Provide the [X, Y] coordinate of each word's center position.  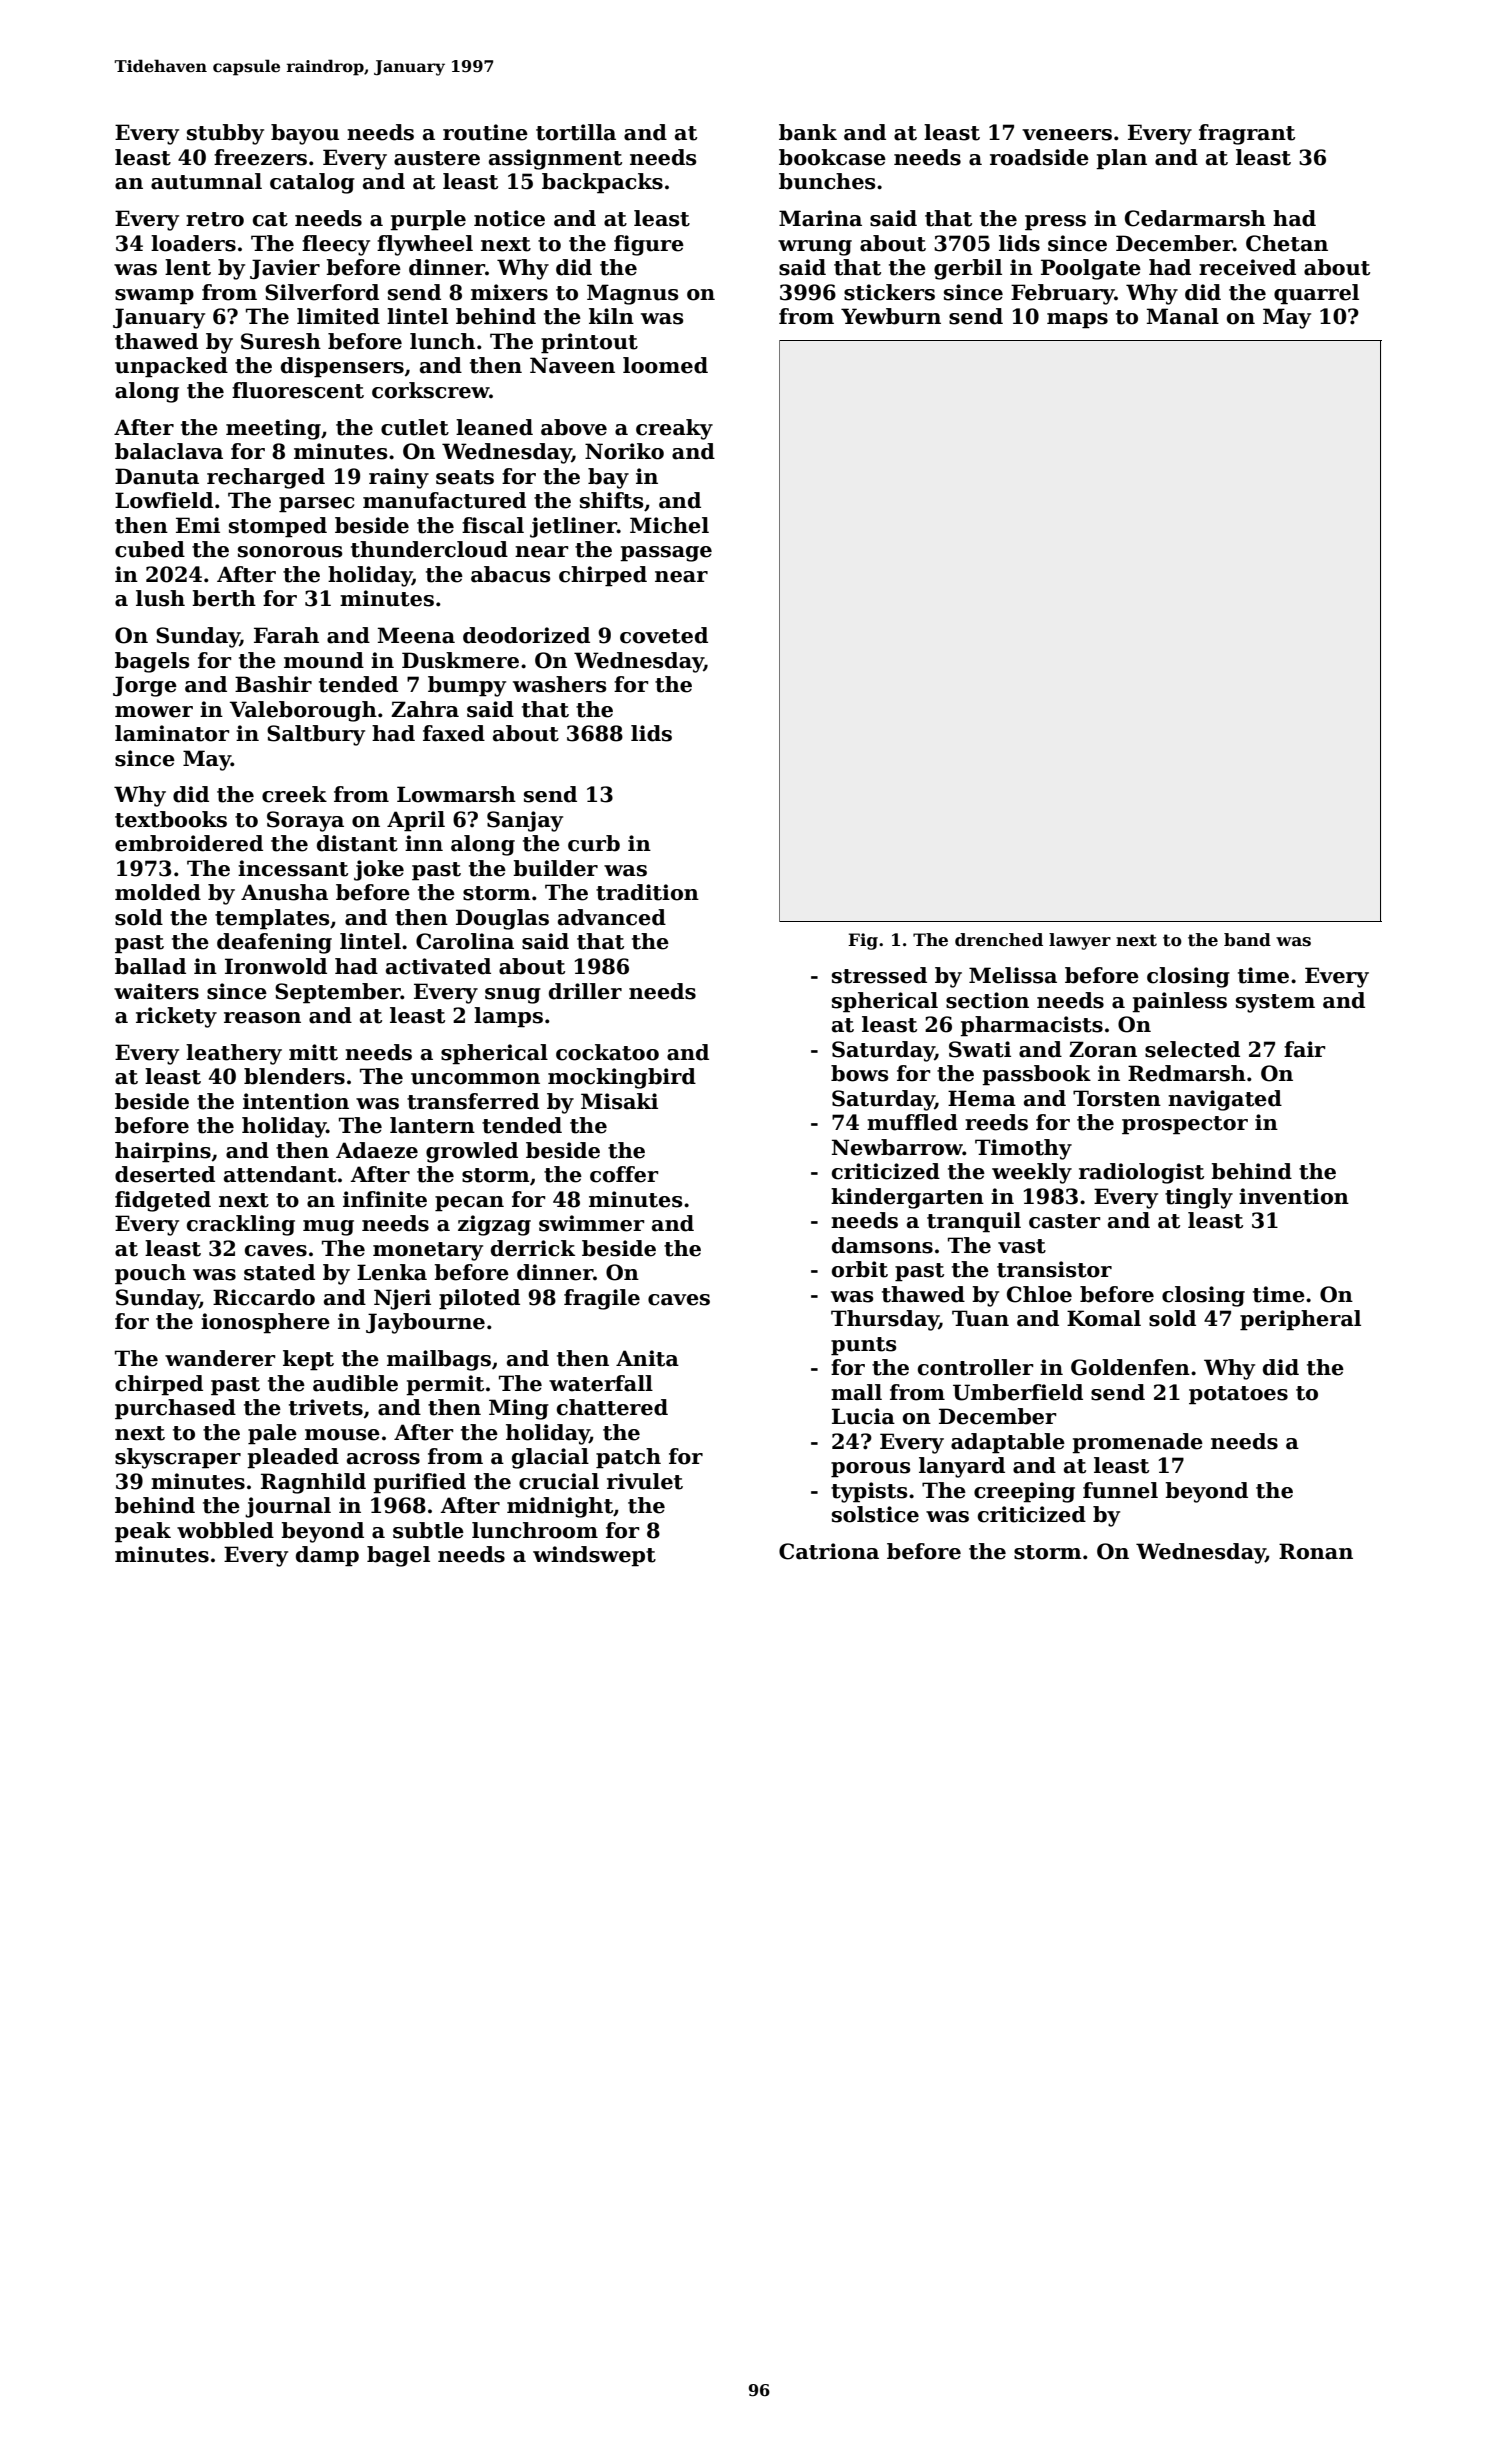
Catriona [829, 1551]
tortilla [576, 132]
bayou [305, 134]
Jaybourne [425, 1323]
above [574, 427]
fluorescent [298, 390]
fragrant [1247, 134]
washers [559, 684]
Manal [1183, 316]
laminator [172, 733]
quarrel [1316, 294]
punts [863, 1346]
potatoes [1238, 1395]
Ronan [1316, 1551]
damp [327, 1556]
